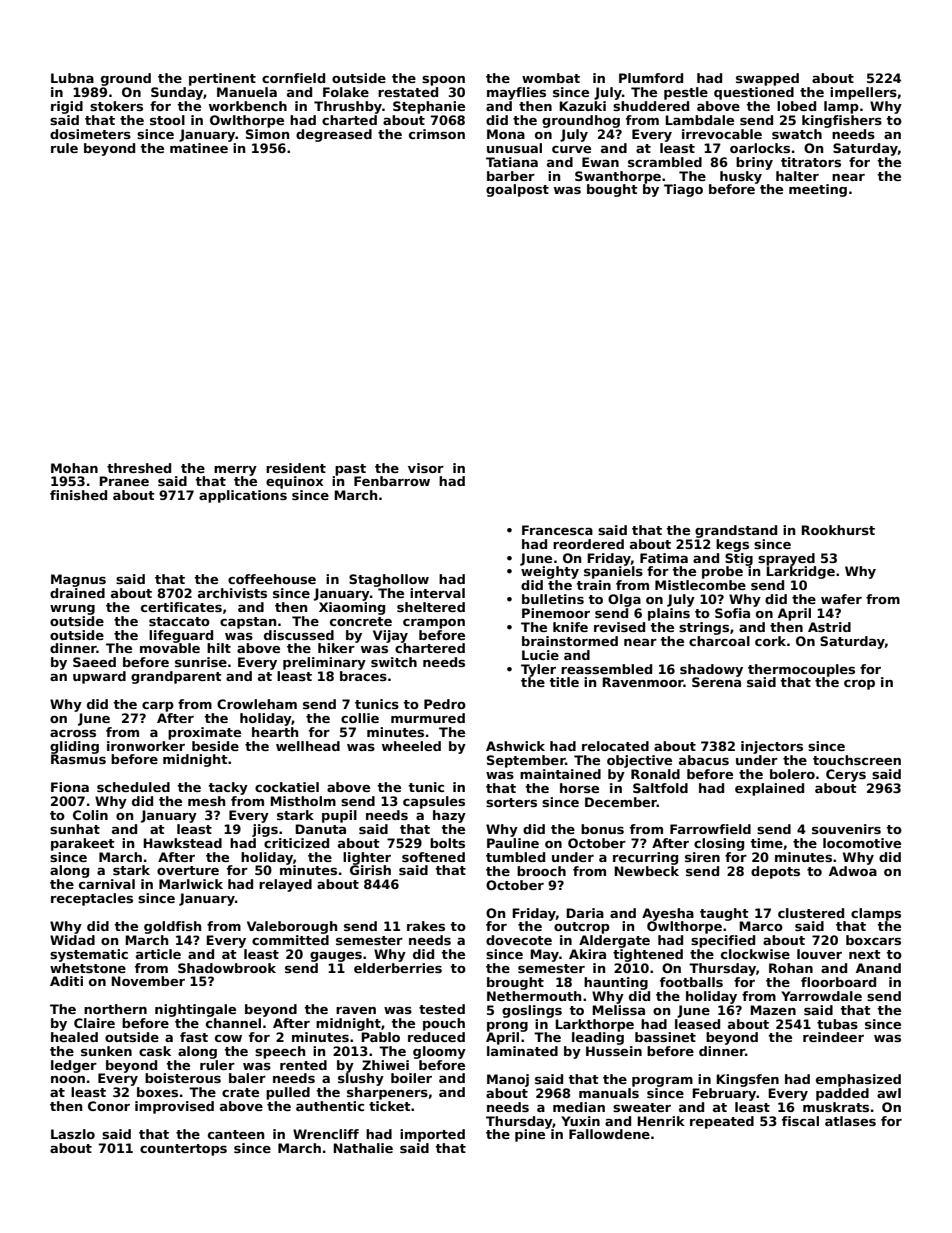 This document has height=1233, width=952. I want to click on article, so click(158, 954).
